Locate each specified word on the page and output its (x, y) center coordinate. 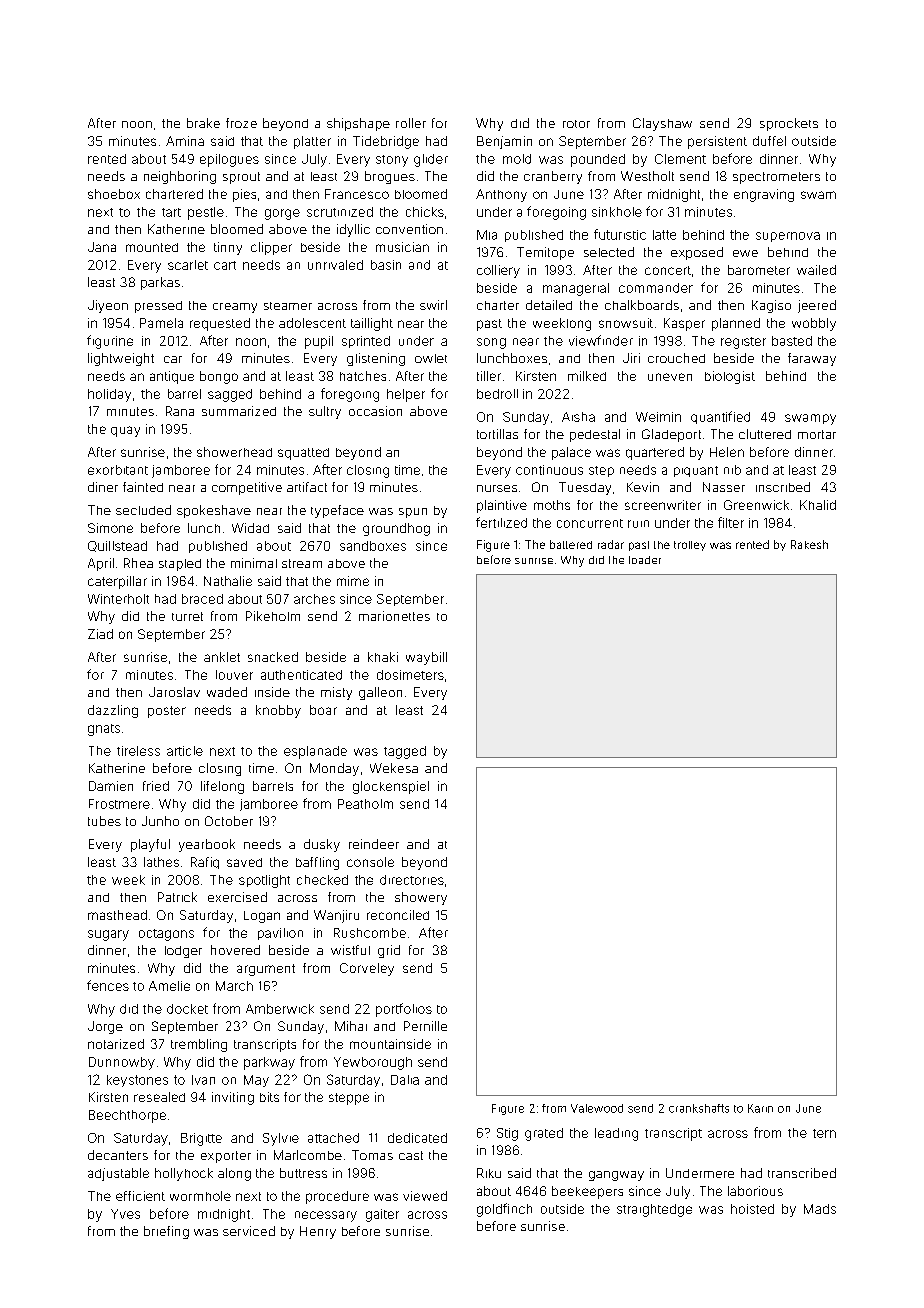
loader (645, 560)
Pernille (425, 1026)
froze (241, 123)
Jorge (105, 1027)
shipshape (358, 124)
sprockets (789, 124)
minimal (254, 563)
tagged (405, 752)
